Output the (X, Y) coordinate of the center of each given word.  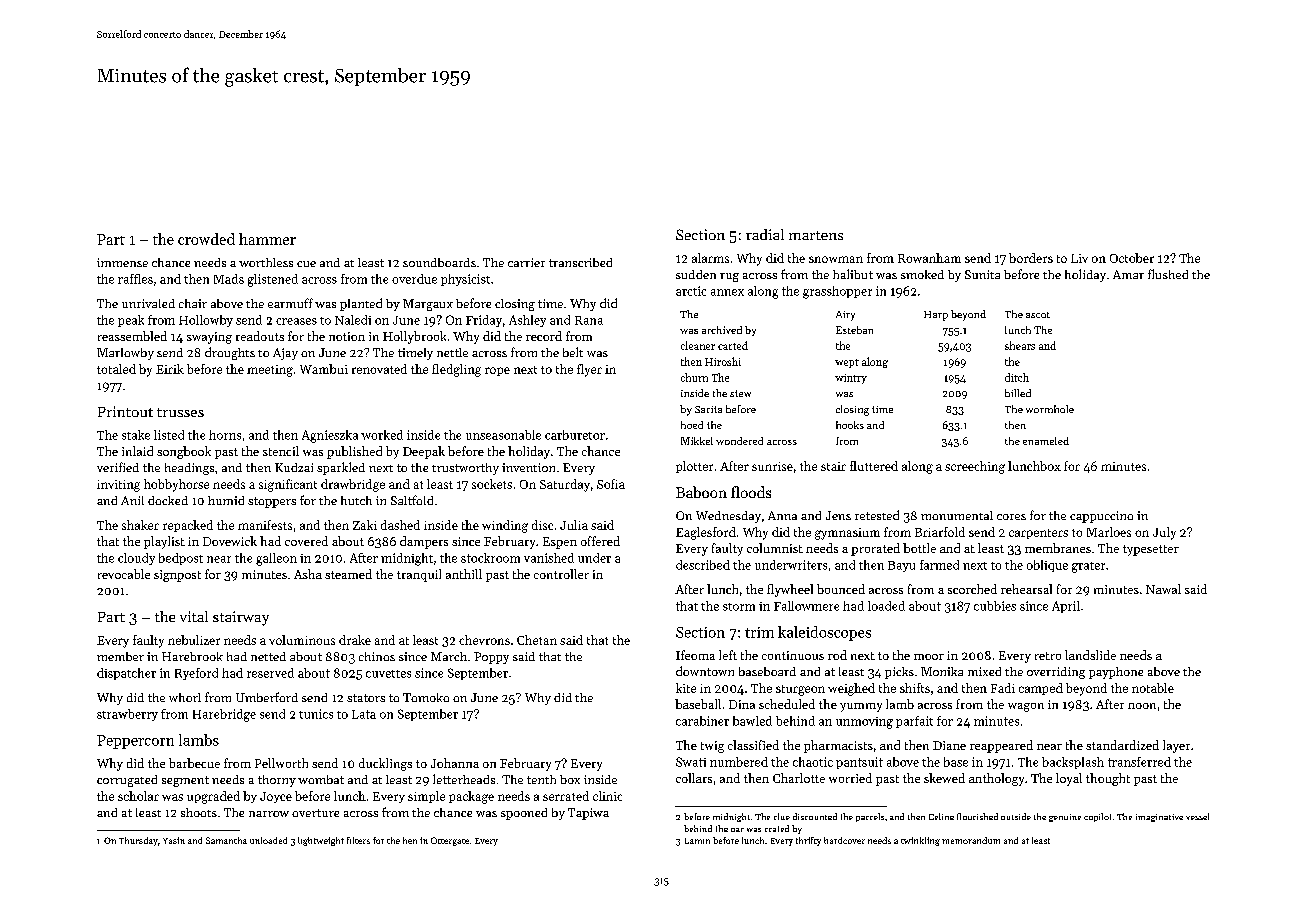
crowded (206, 239)
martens (816, 235)
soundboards (439, 262)
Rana (589, 320)
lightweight (321, 841)
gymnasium (847, 534)
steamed (348, 574)
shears (1020, 345)
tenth (541, 779)
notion (347, 336)
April (1066, 607)
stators (366, 698)
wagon (1026, 707)
